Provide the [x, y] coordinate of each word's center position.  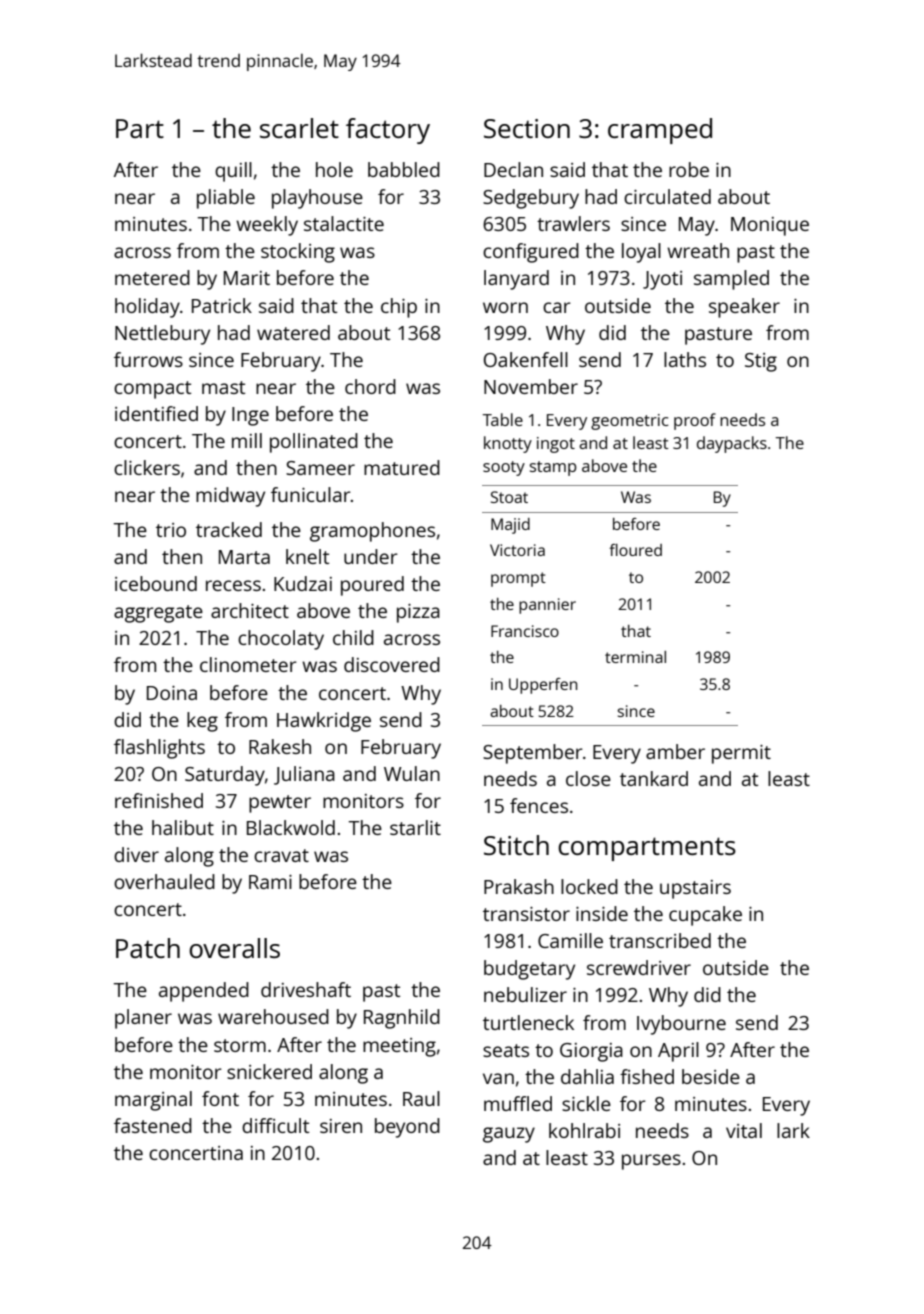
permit [741, 754]
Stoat [509, 497]
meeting [399, 1047]
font [220, 1098]
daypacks [732, 444]
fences [539, 805]
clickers [147, 467]
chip [399, 308]
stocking [298, 253]
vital [744, 1130]
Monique [770, 226]
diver [136, 854]
